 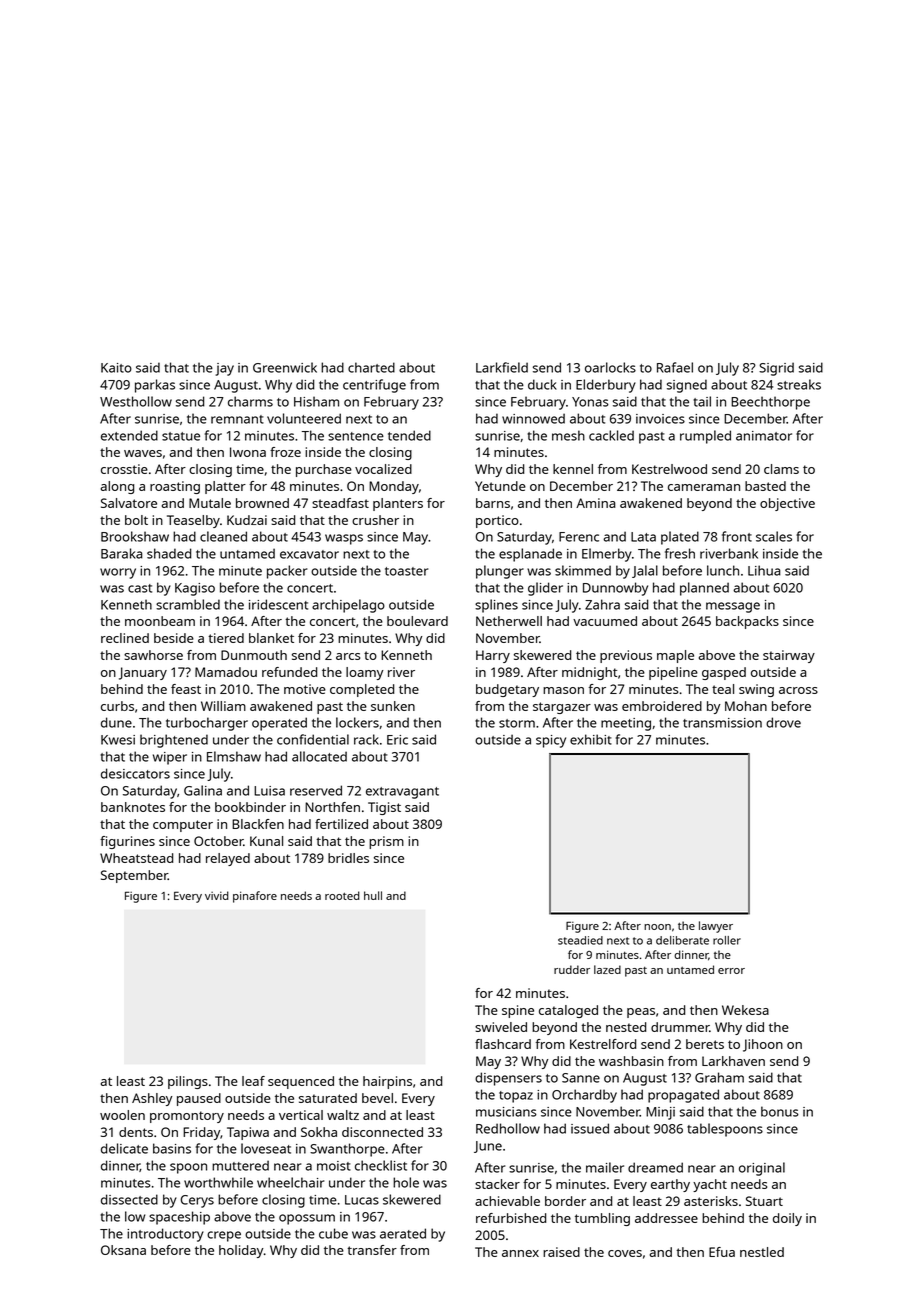 What do you see at coordinates (186, 689) in the document?
I see `feast` at bounding box center [186, 689].
